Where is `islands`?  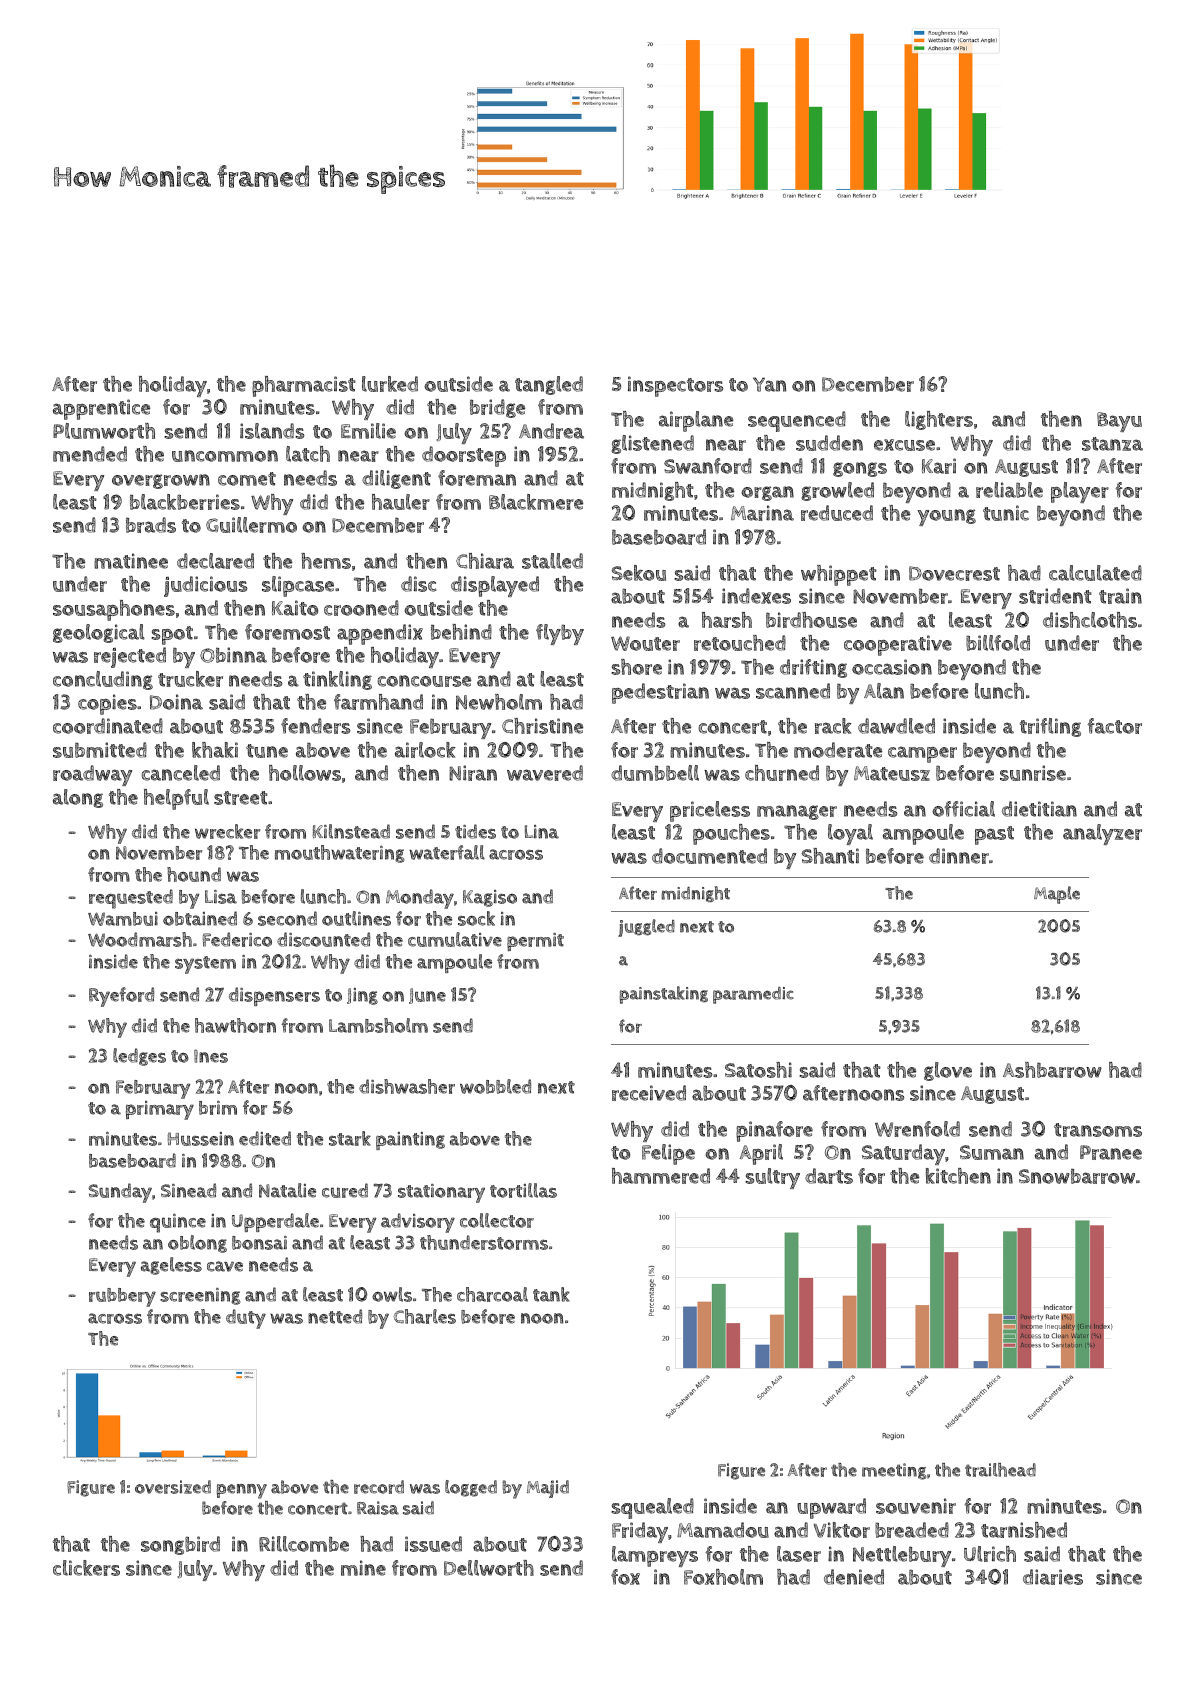 islands is located at coordinates (272, 431).
